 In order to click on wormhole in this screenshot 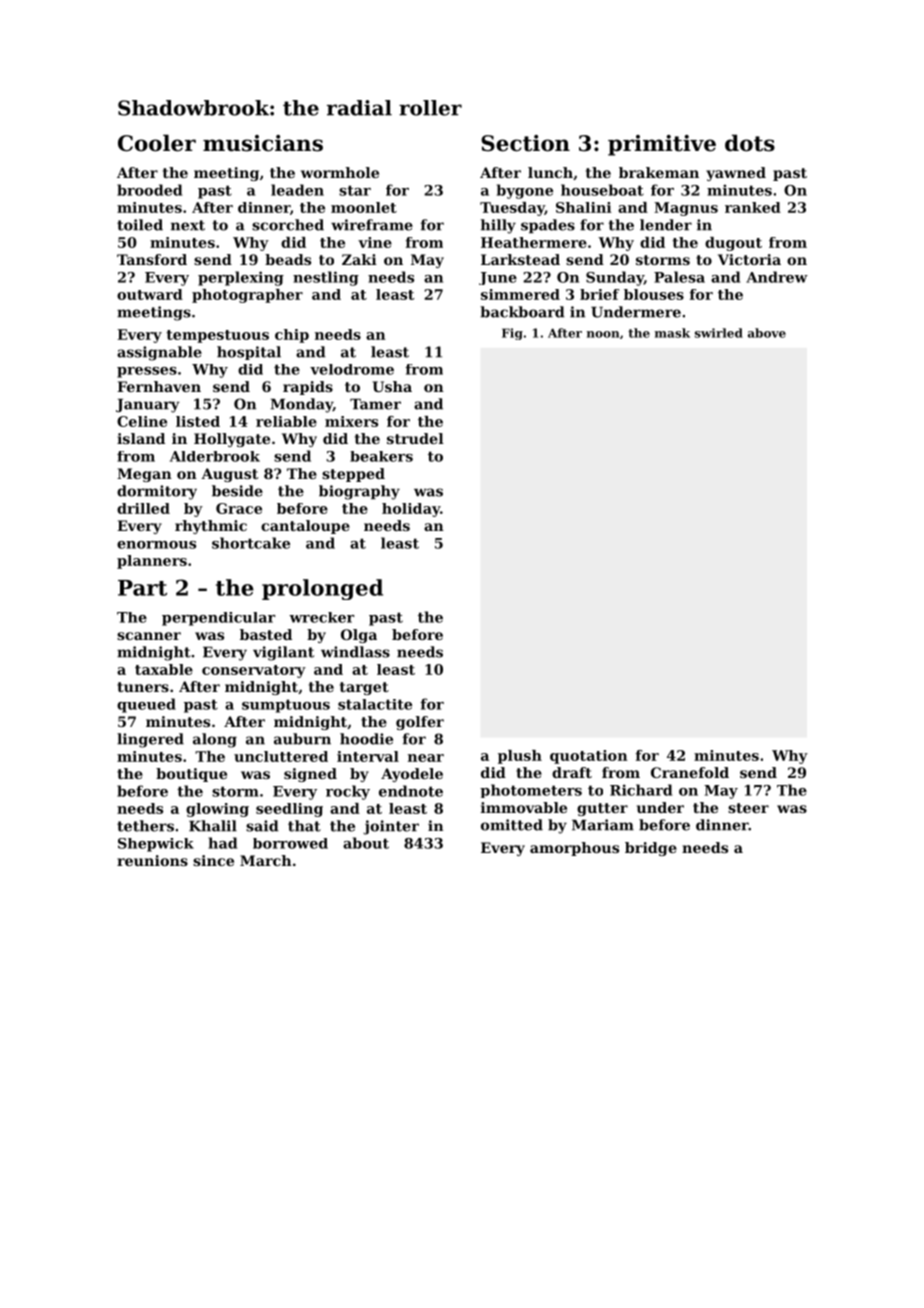, I will do `click(340, 172)`.
